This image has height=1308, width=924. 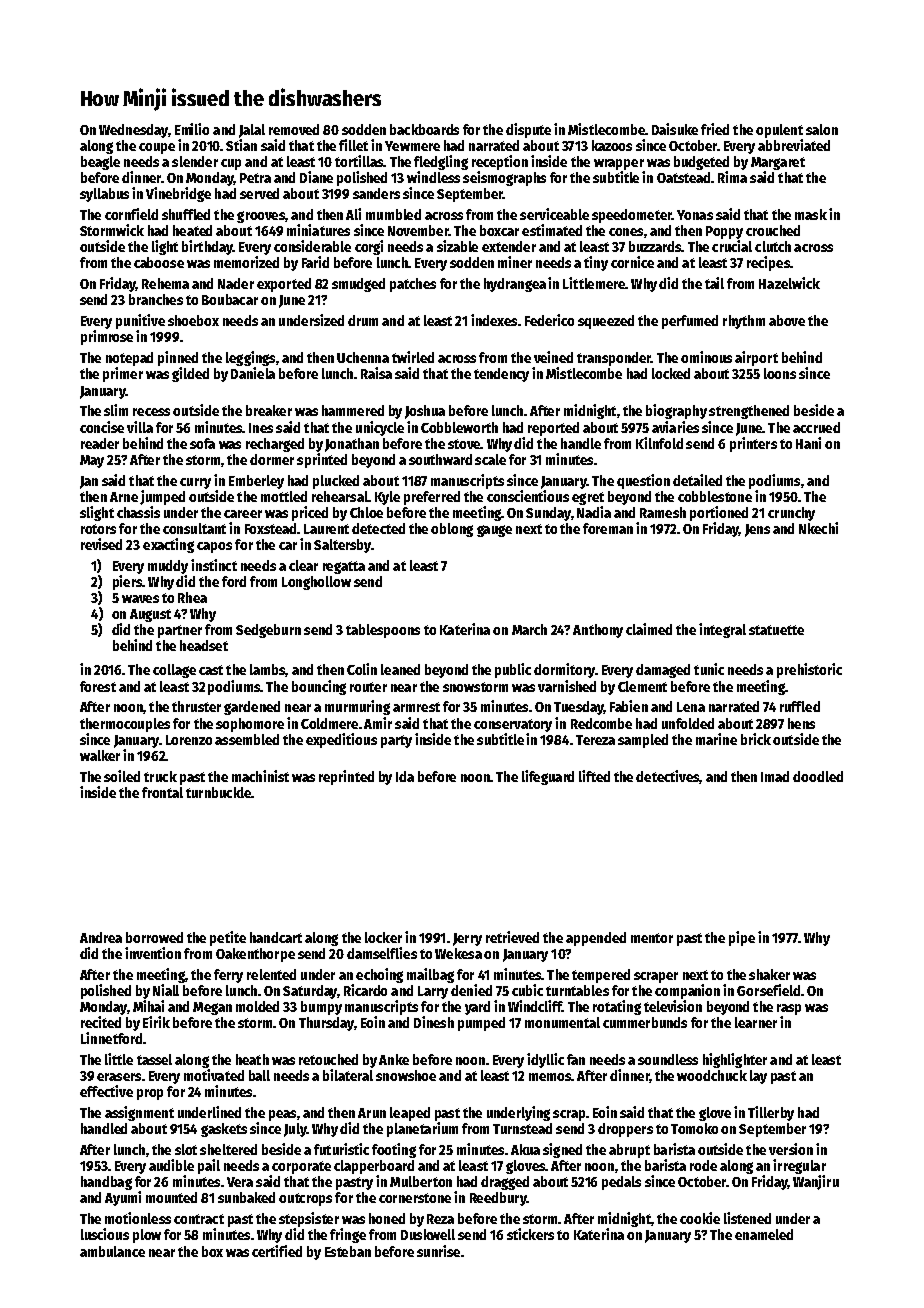 I want to click on ambulance, so click(x=112, y=1251).
